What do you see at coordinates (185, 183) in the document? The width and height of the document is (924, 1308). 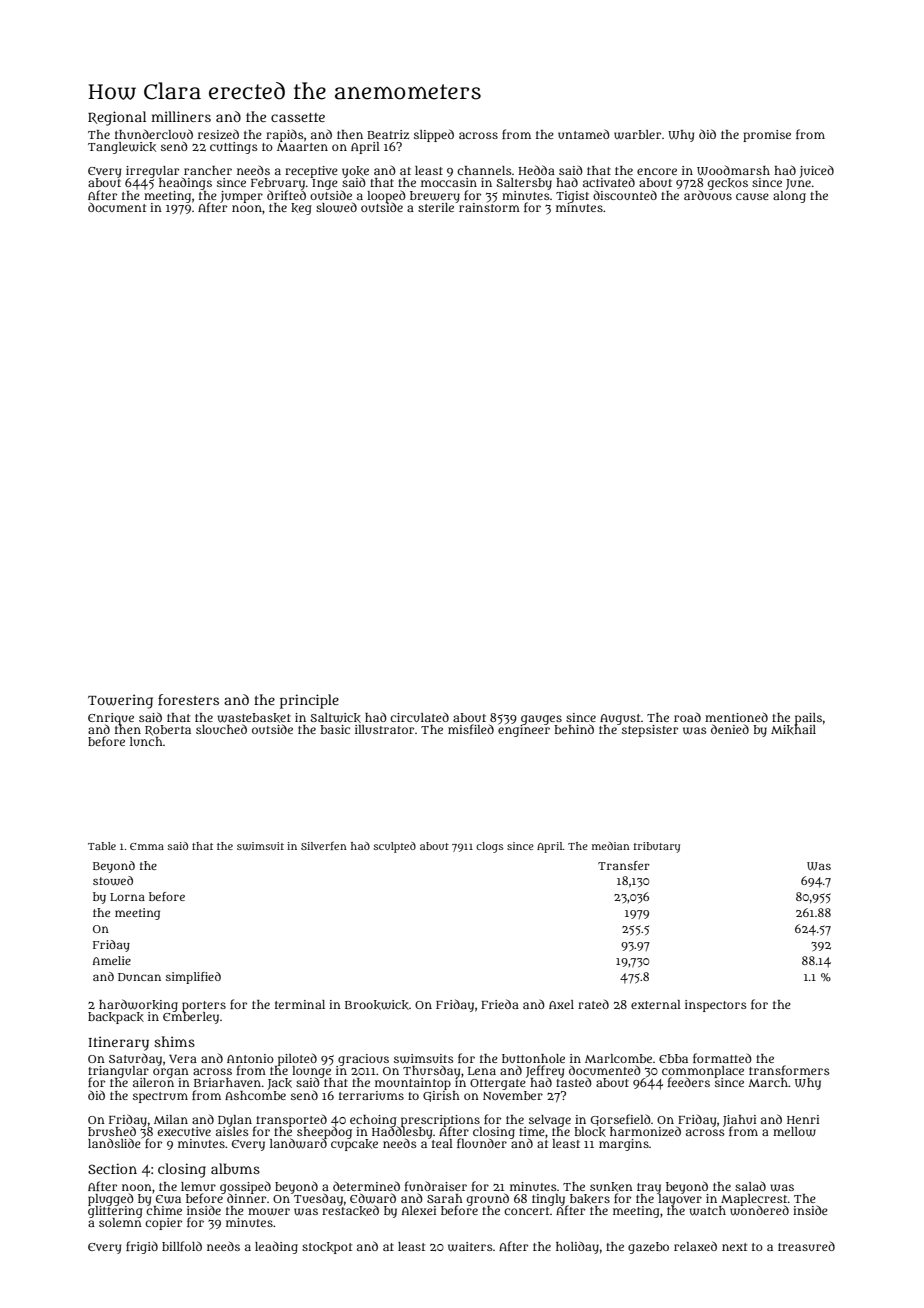 I see `headings` at bounding box center [185, 183].
